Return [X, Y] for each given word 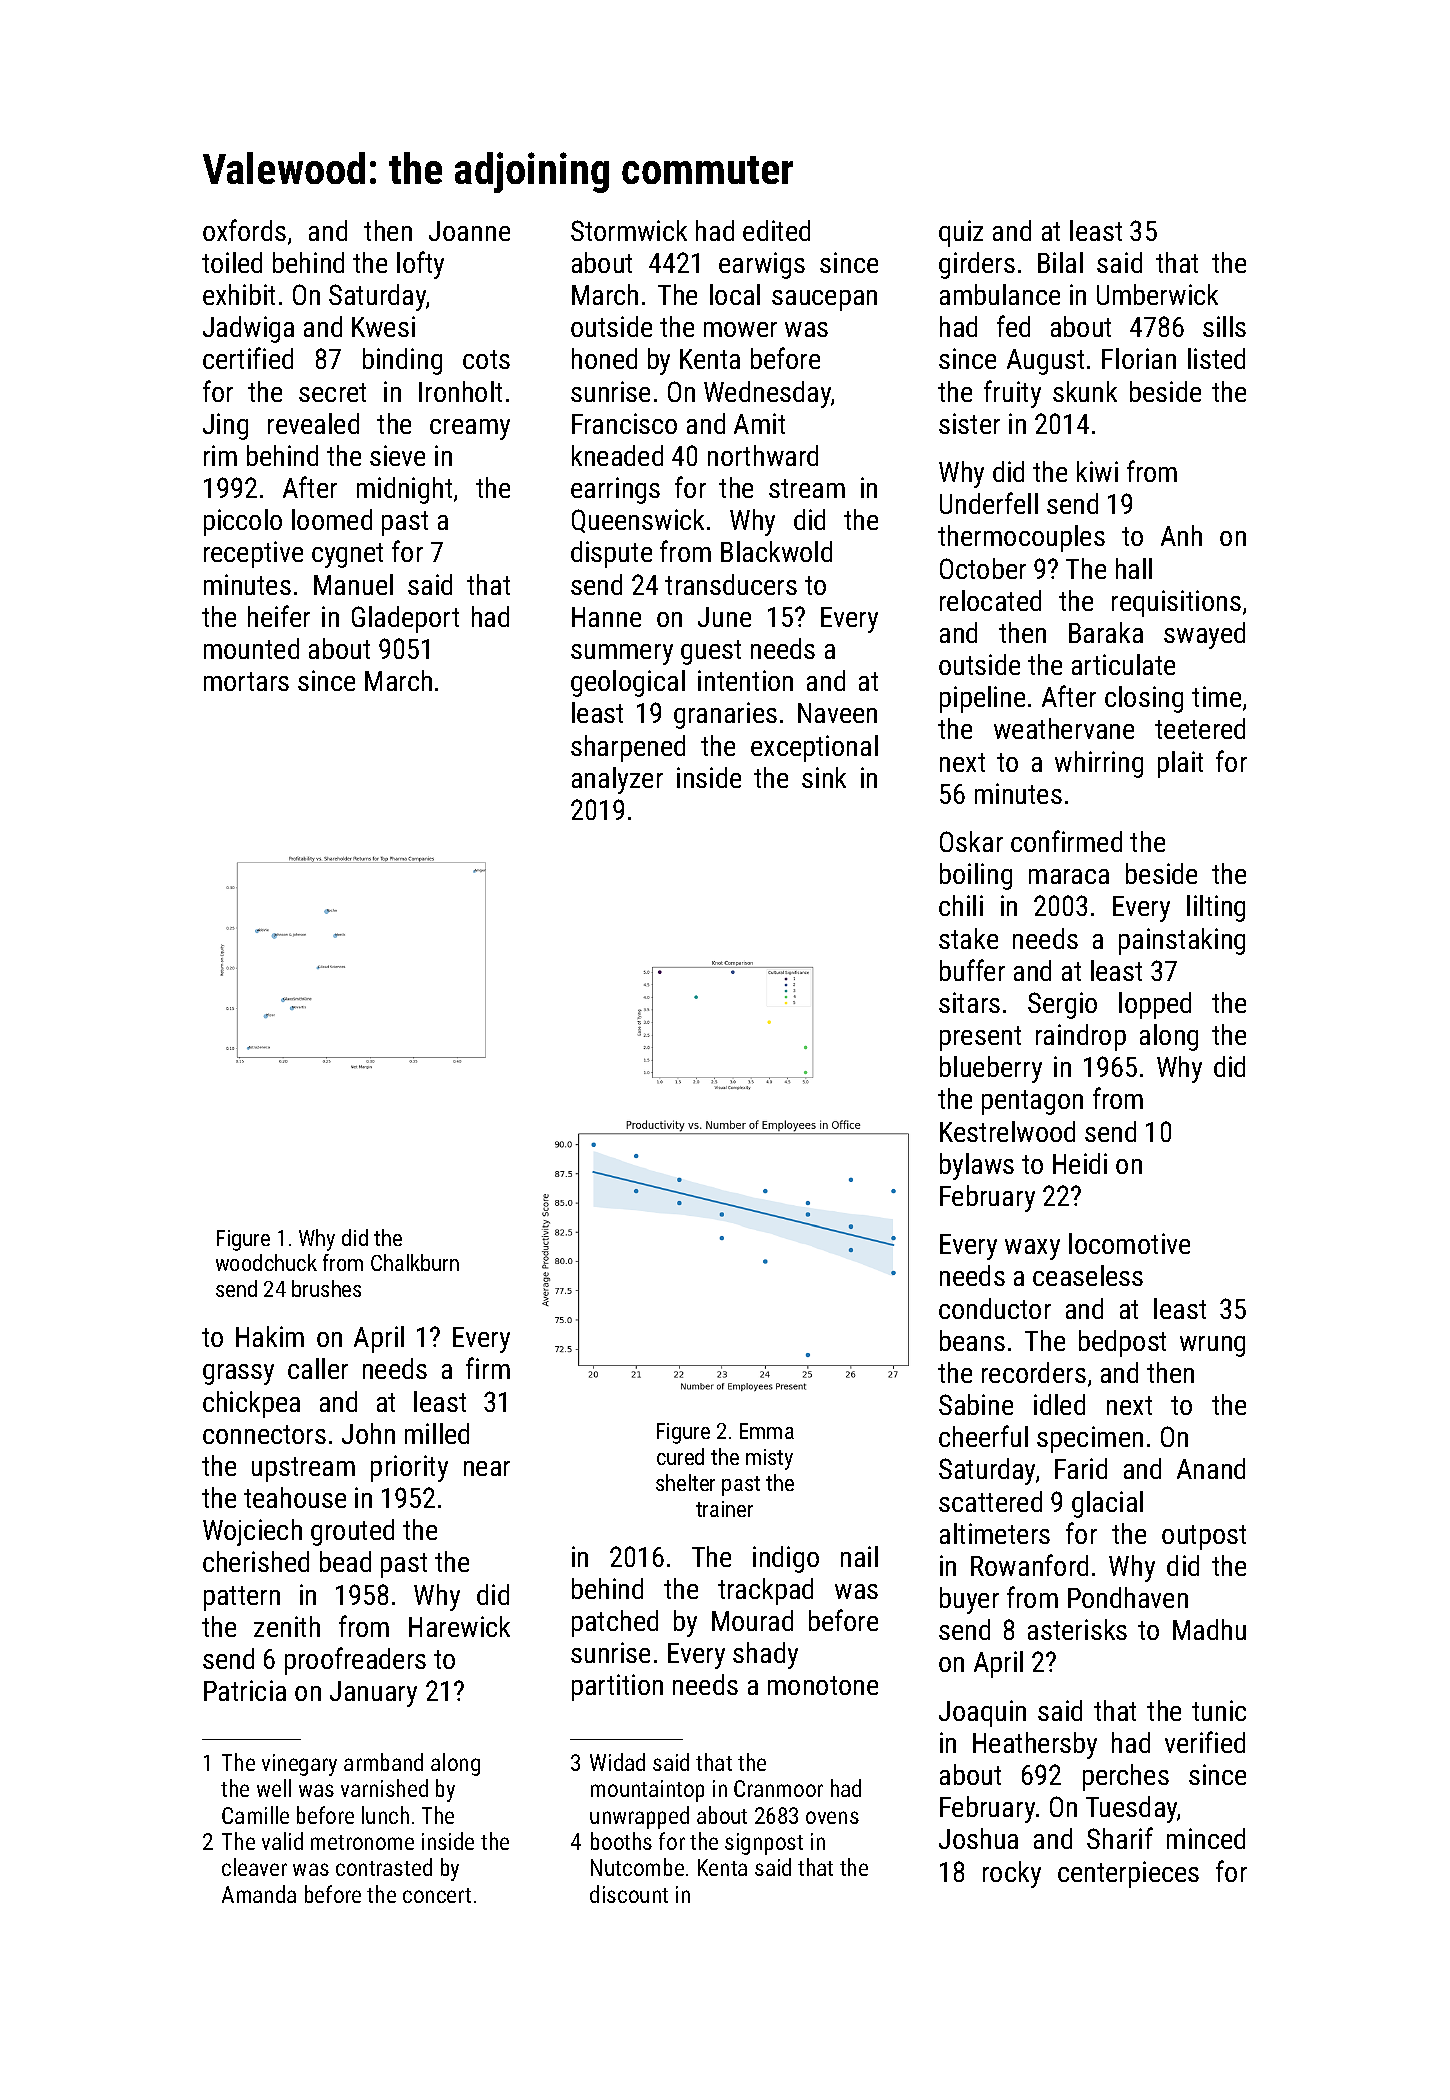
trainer [724, 1509]
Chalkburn [415, 1262]
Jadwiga [248, 329]
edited [776, 230]
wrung [1212, 1346]
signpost [764, 1844]
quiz [961, 233]
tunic [1219, 1710]
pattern [242, 1598]
